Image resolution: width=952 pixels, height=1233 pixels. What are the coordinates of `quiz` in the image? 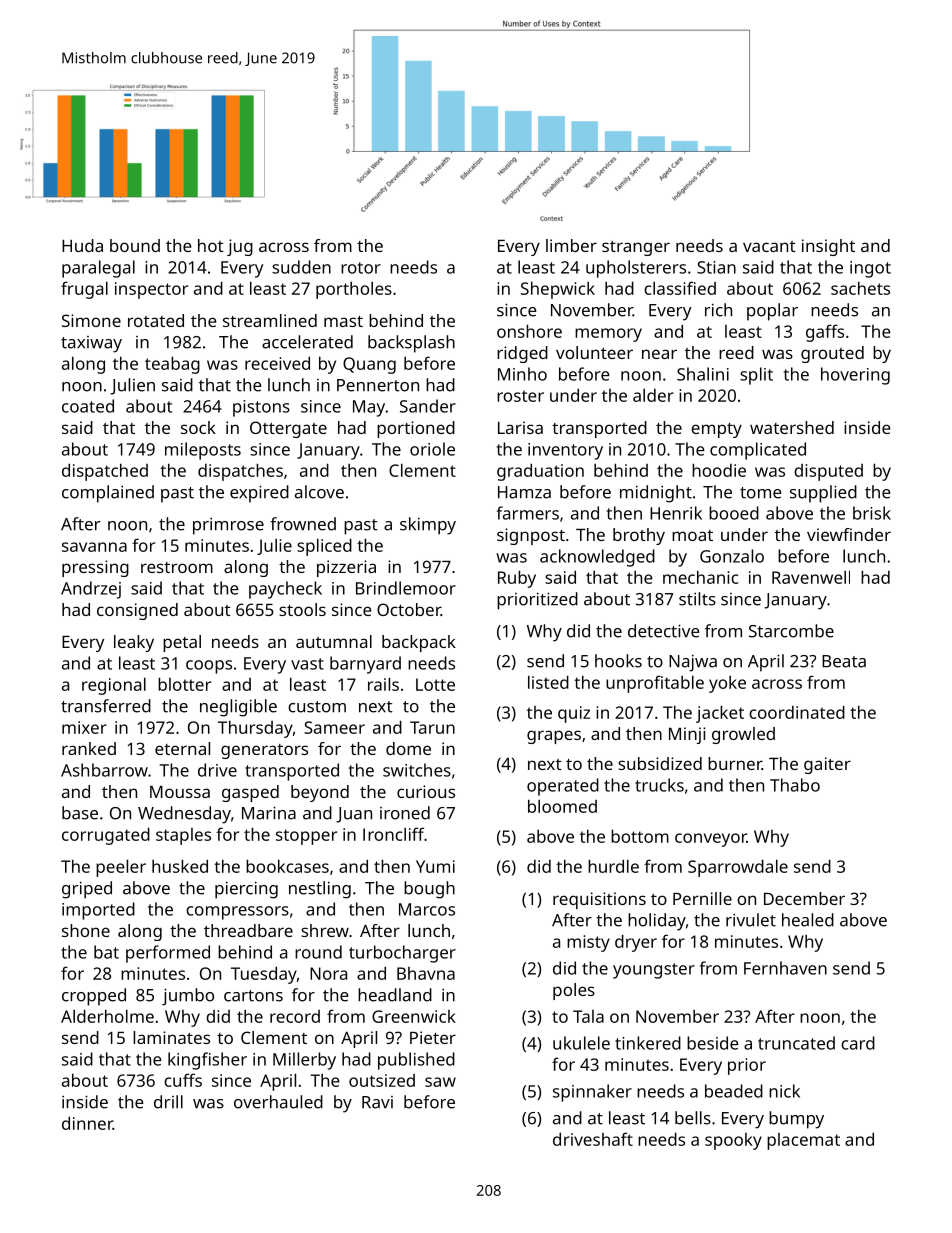 It's located at (574, 714).
